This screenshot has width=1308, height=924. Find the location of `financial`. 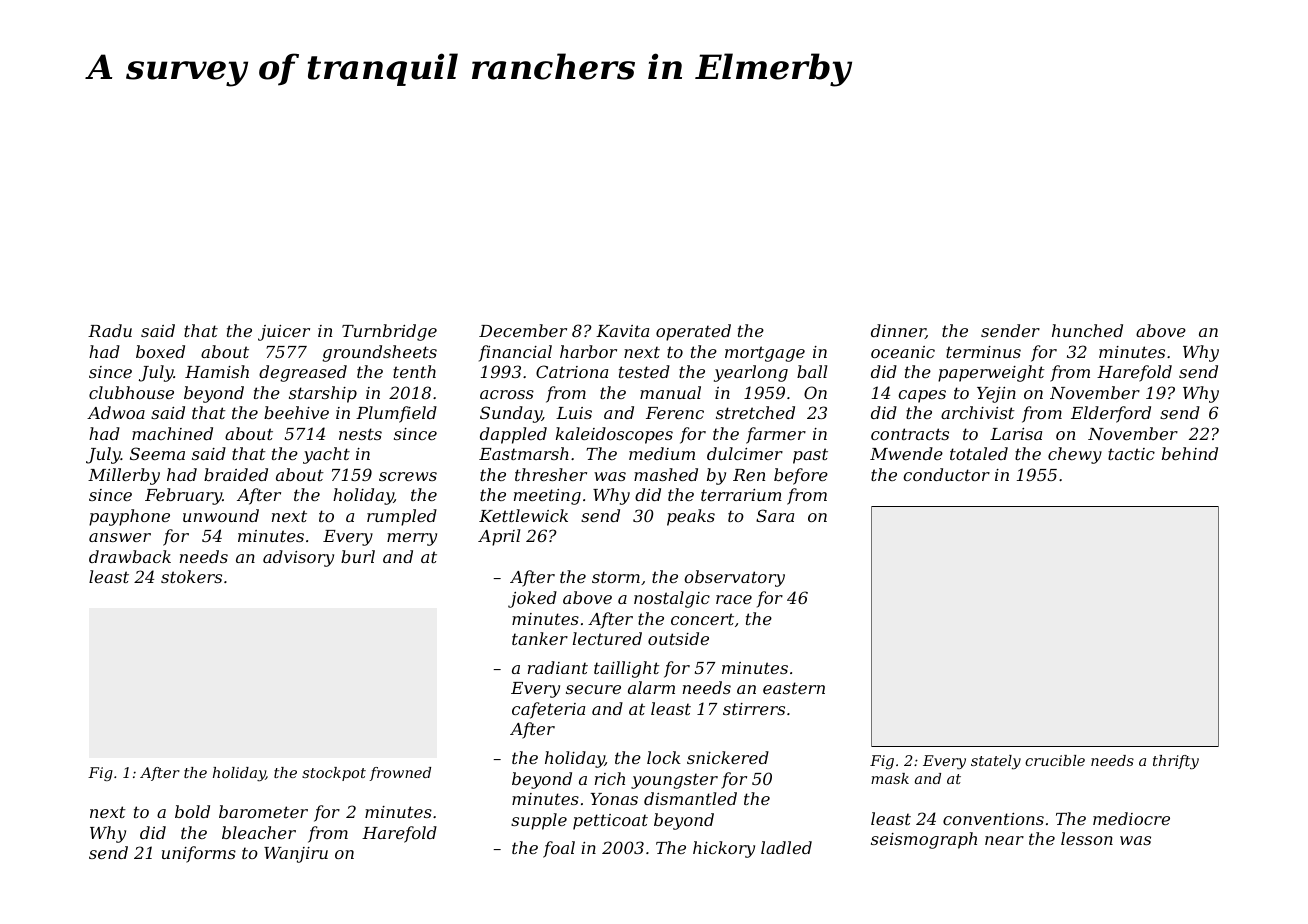

financial is located at coordinates (515, 353).
